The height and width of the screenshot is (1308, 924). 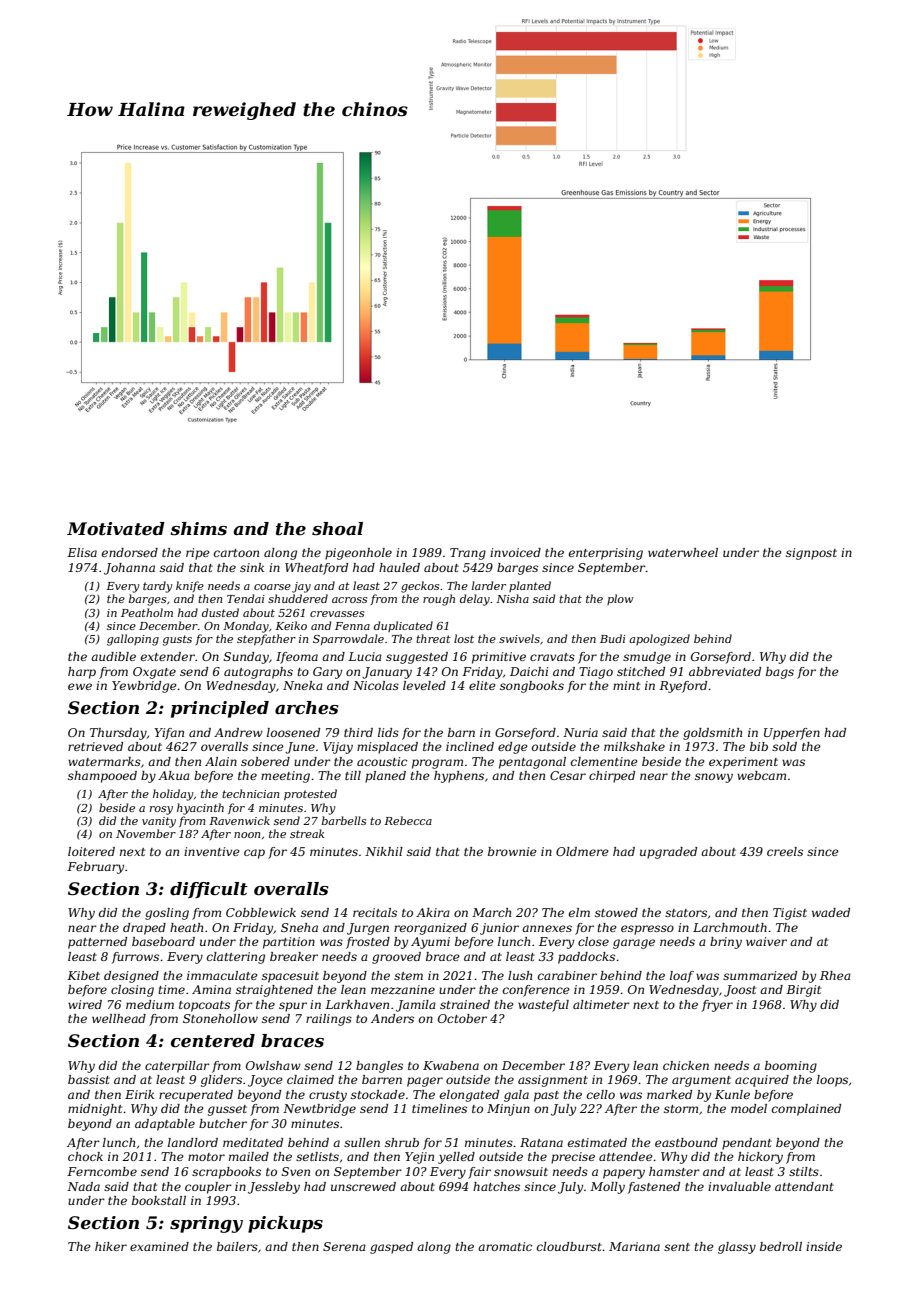 I want to click on waterwheel, so click(x=683, y=552).
